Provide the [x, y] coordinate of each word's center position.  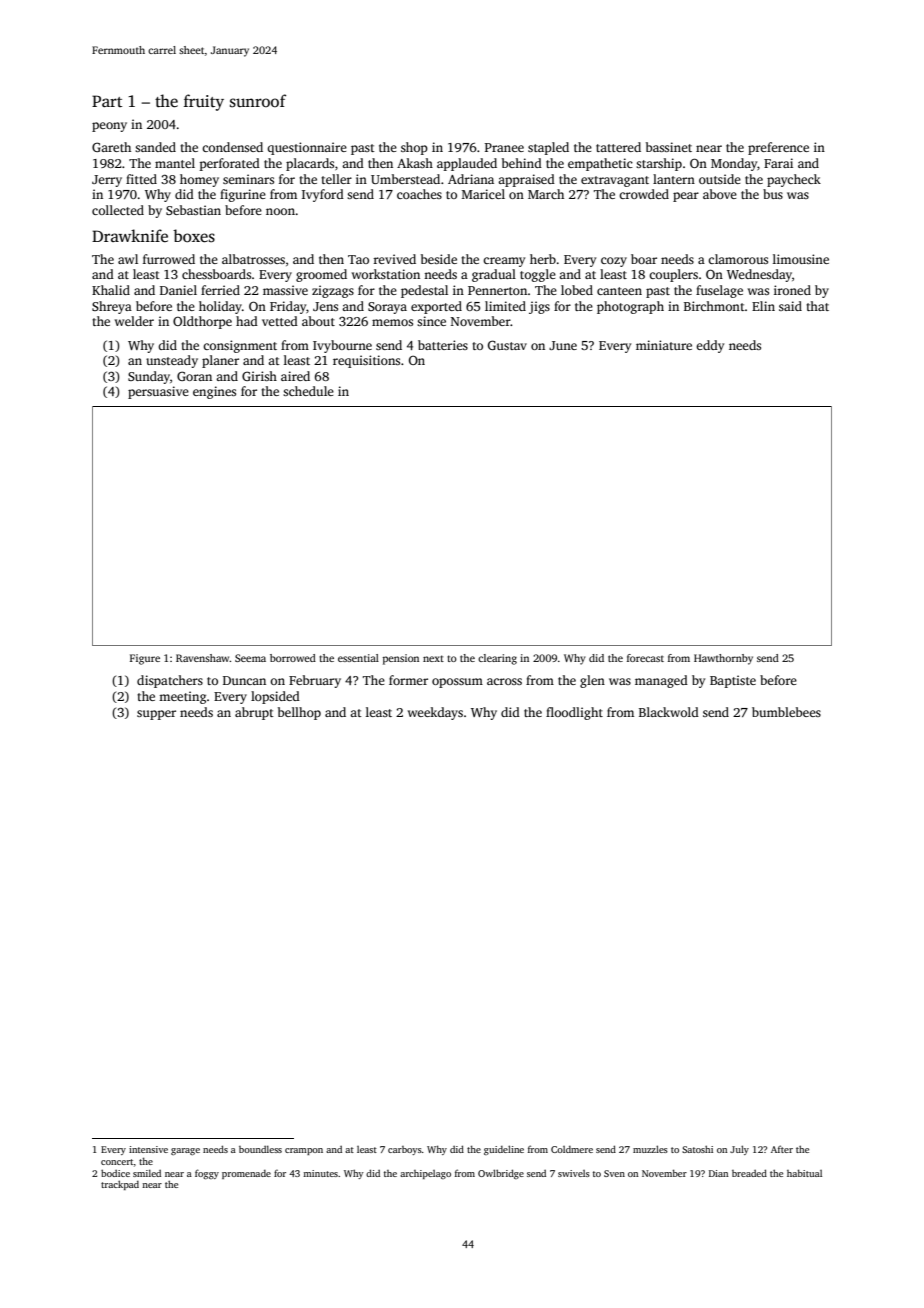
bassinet [669, 147]
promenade [246, 1174]
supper [156, 715]
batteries [443, 345]
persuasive [158, 392]
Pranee [504, 147]
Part [107, 101]
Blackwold [669, 712]
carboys [405, 1150]
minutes [320, 1173]
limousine [801, 259]
